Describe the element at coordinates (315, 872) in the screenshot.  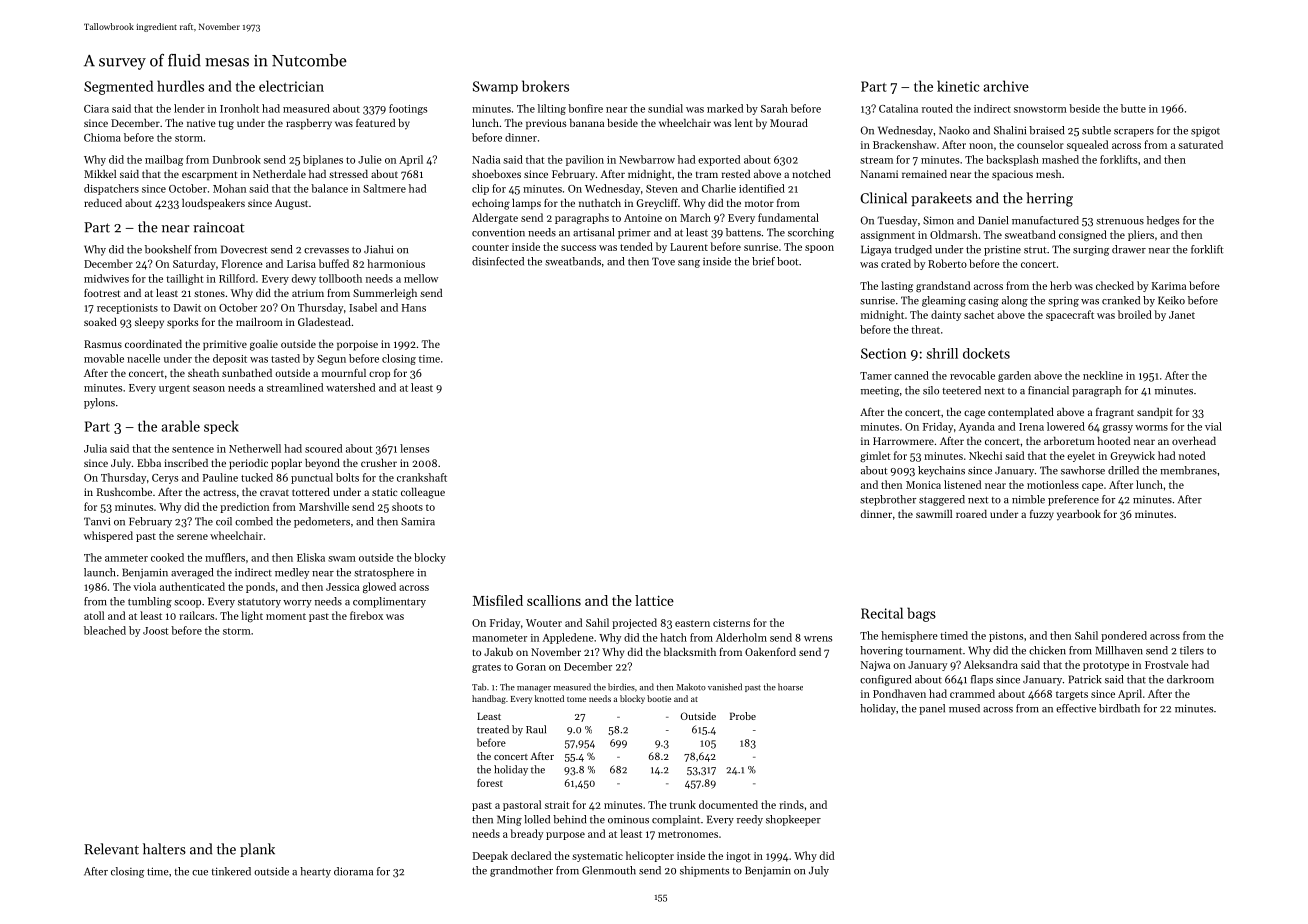
I see `hearty` at that location.
